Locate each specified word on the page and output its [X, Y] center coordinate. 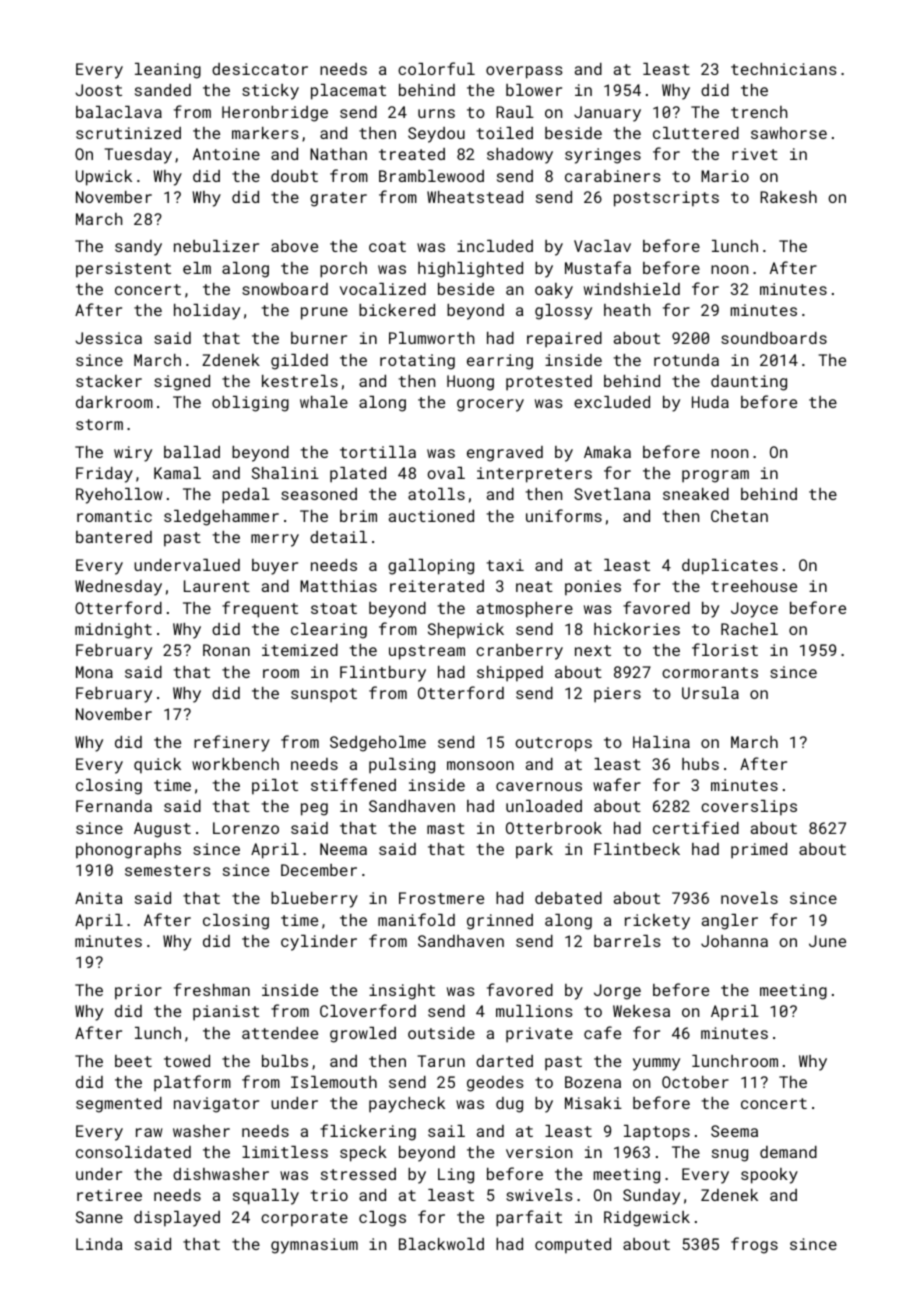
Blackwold [441, 1244]
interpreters [534, 475]
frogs [754, 1245]
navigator [216, 1105]
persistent [123, 270]
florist [725, 649]
